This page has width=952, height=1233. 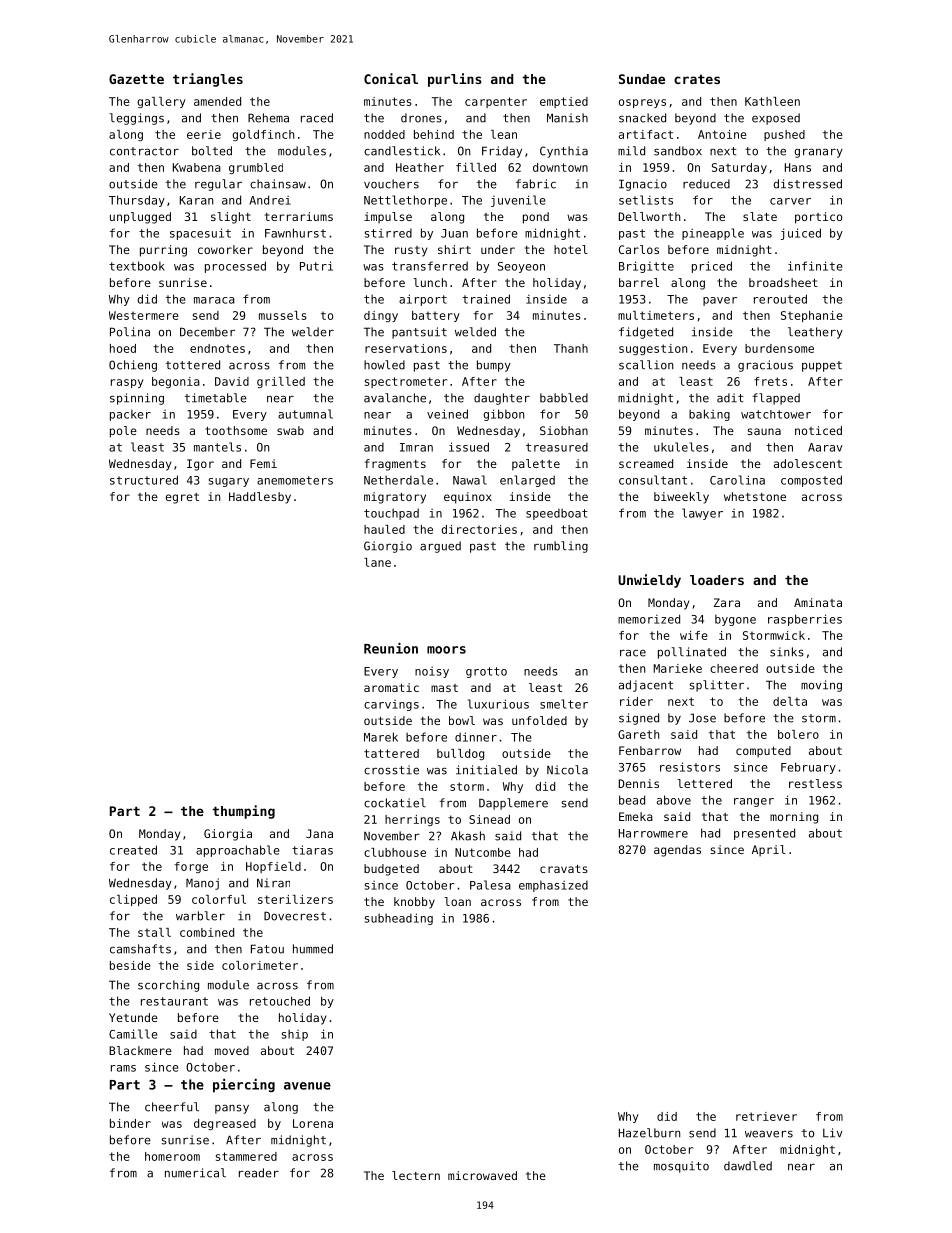 What do you see at coordinates (200, 916) in the page?
I see `warbler` at bounding box center [200, 916].
